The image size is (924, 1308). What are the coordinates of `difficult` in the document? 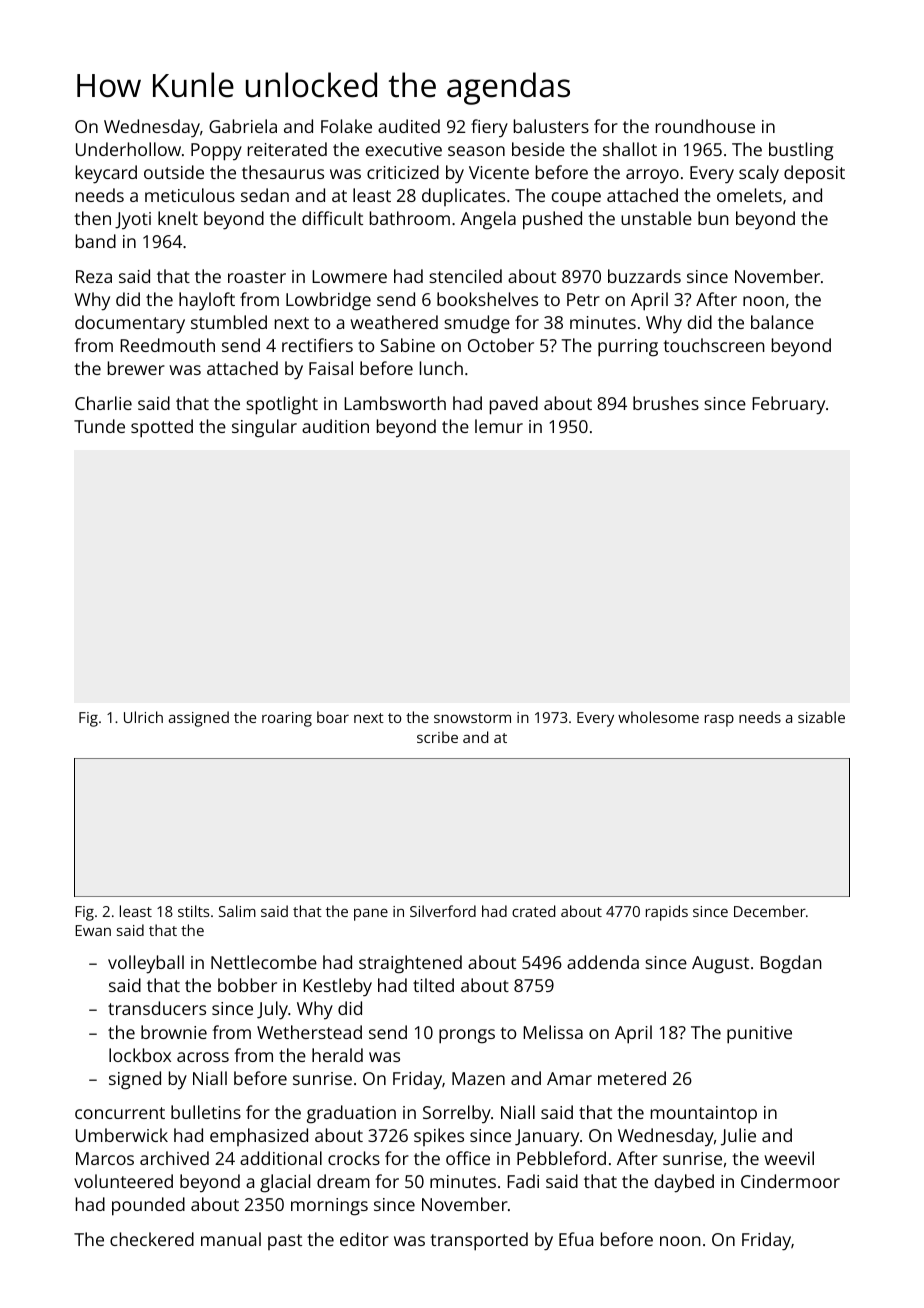 It's located at (332, 218).
